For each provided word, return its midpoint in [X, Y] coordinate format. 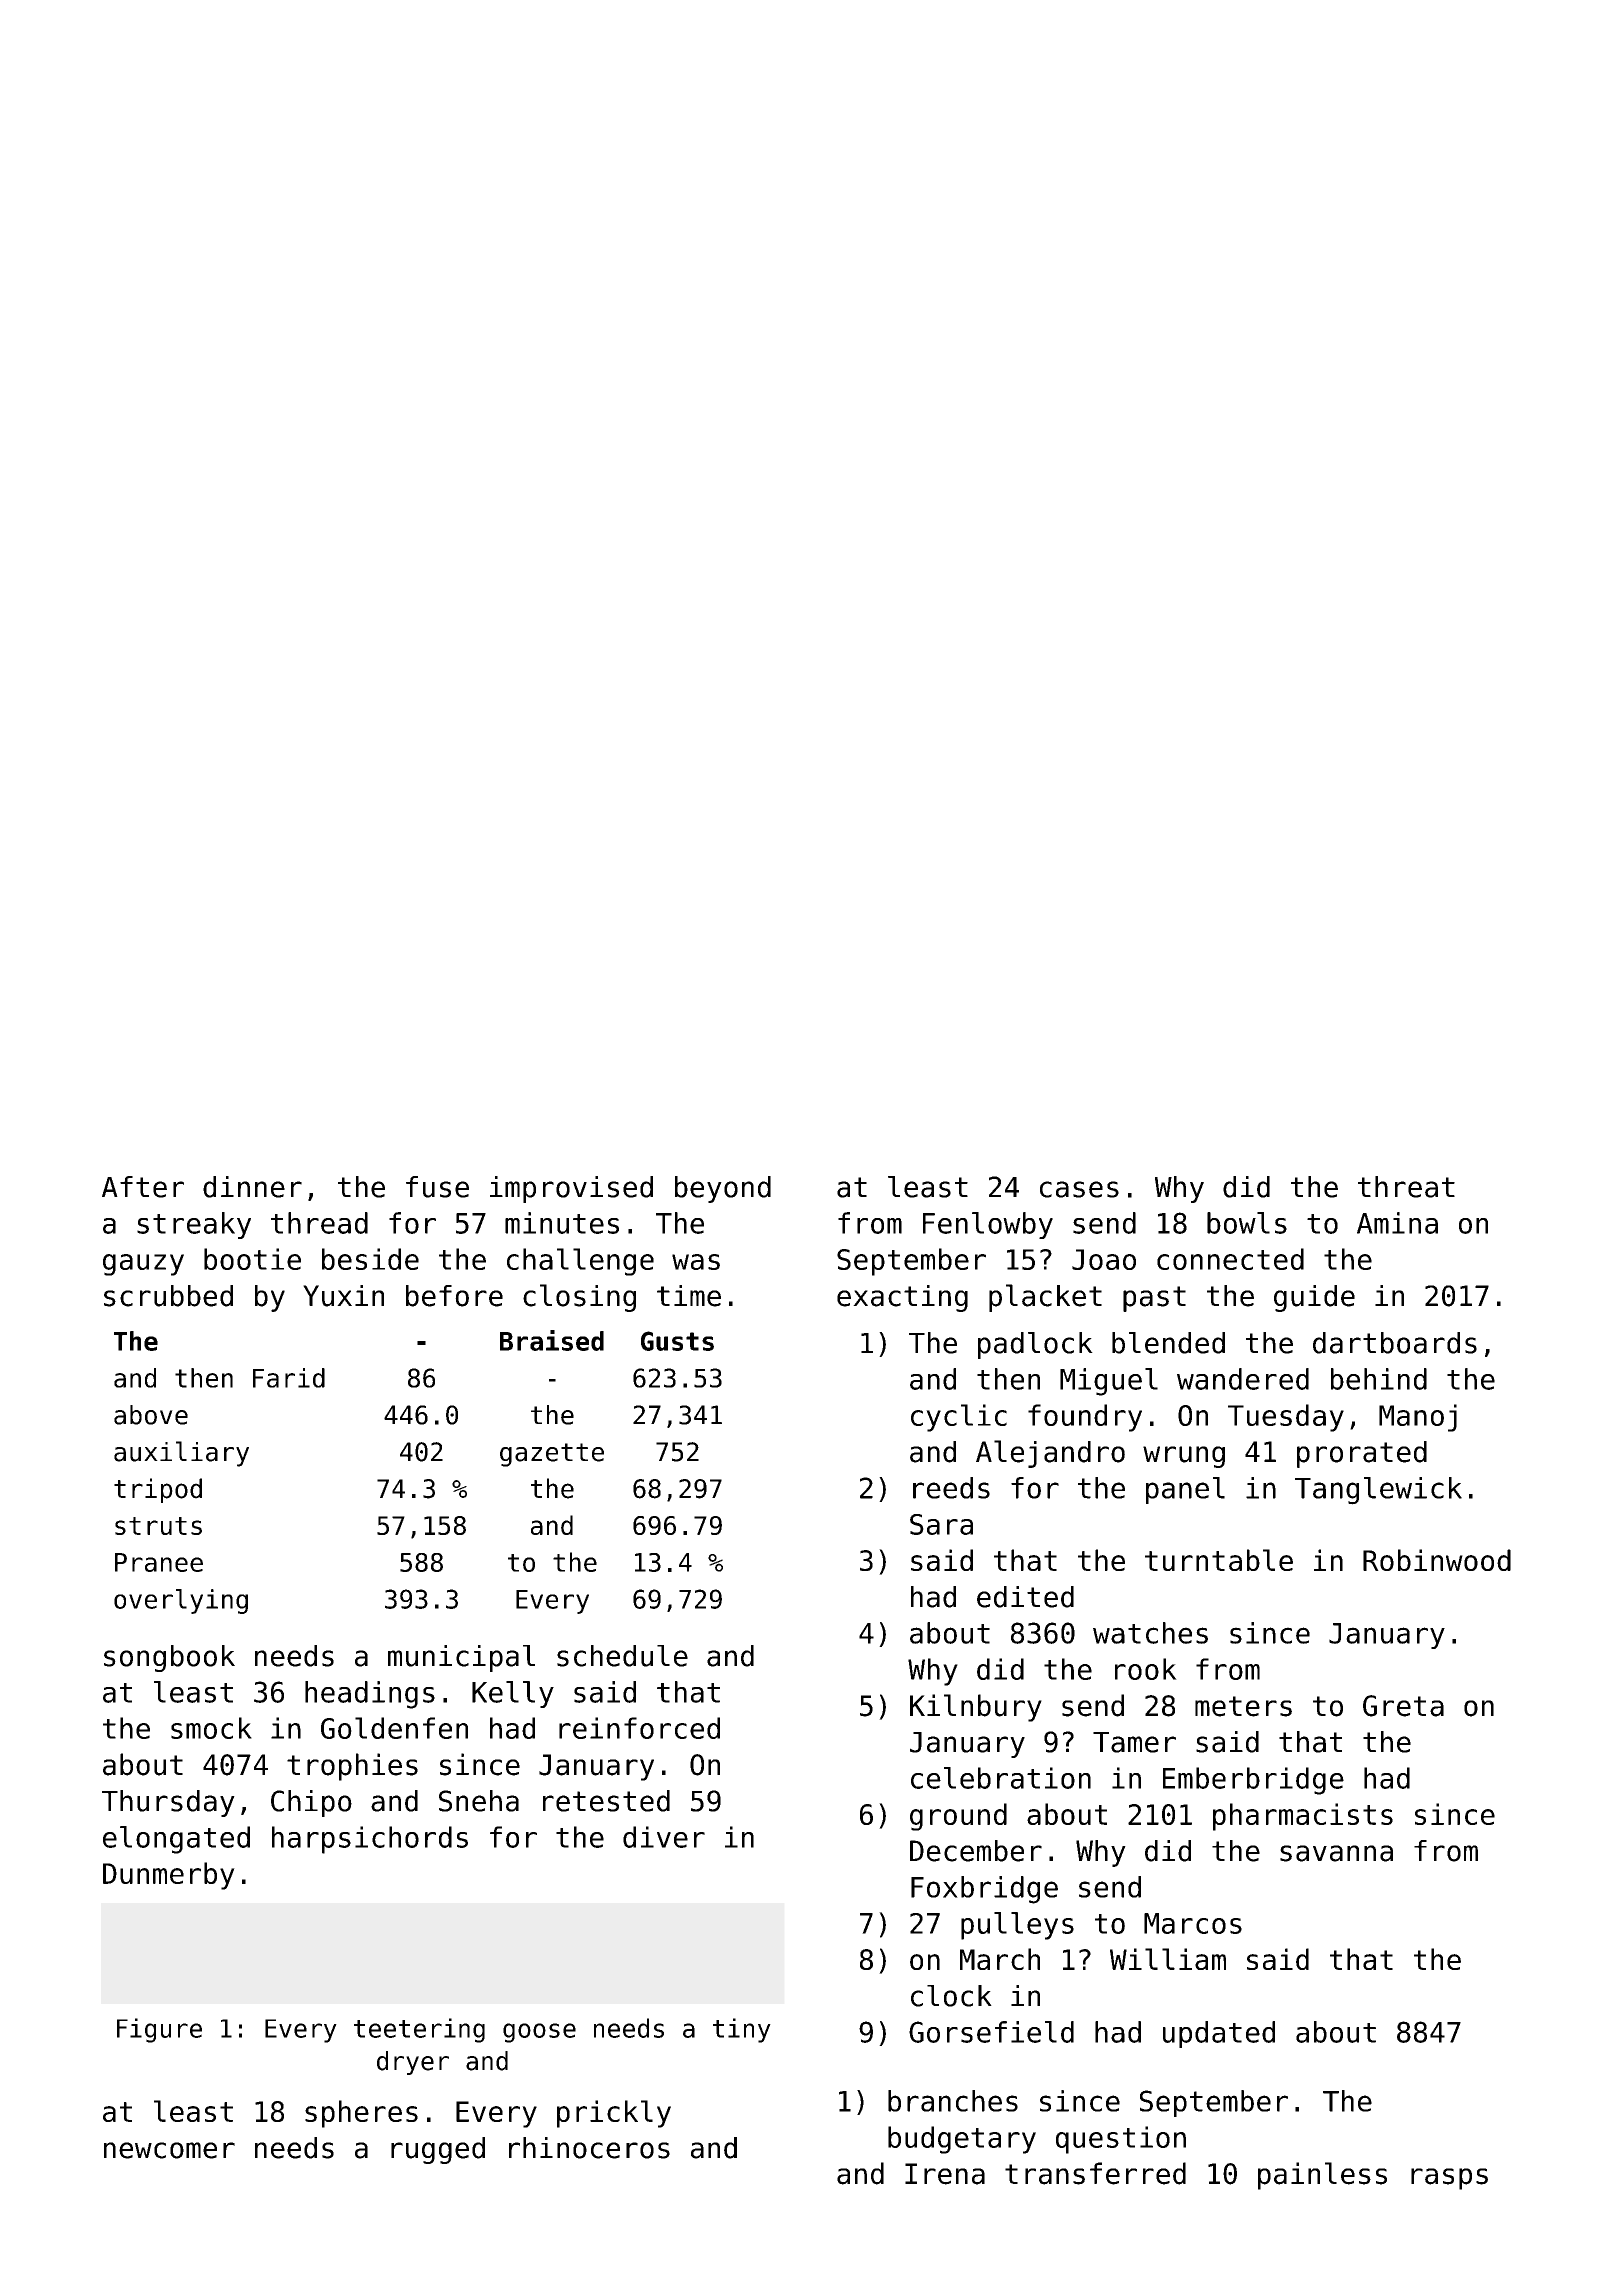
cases [1079, 1189]
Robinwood [1437, 1560]
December [976, 1851]
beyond [723, 1189]
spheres [361, 2114]
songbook [169, 1658]
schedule [622, 1656]
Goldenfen [394, 1728]
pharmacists [1303, 1817]
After [143, 1187]
